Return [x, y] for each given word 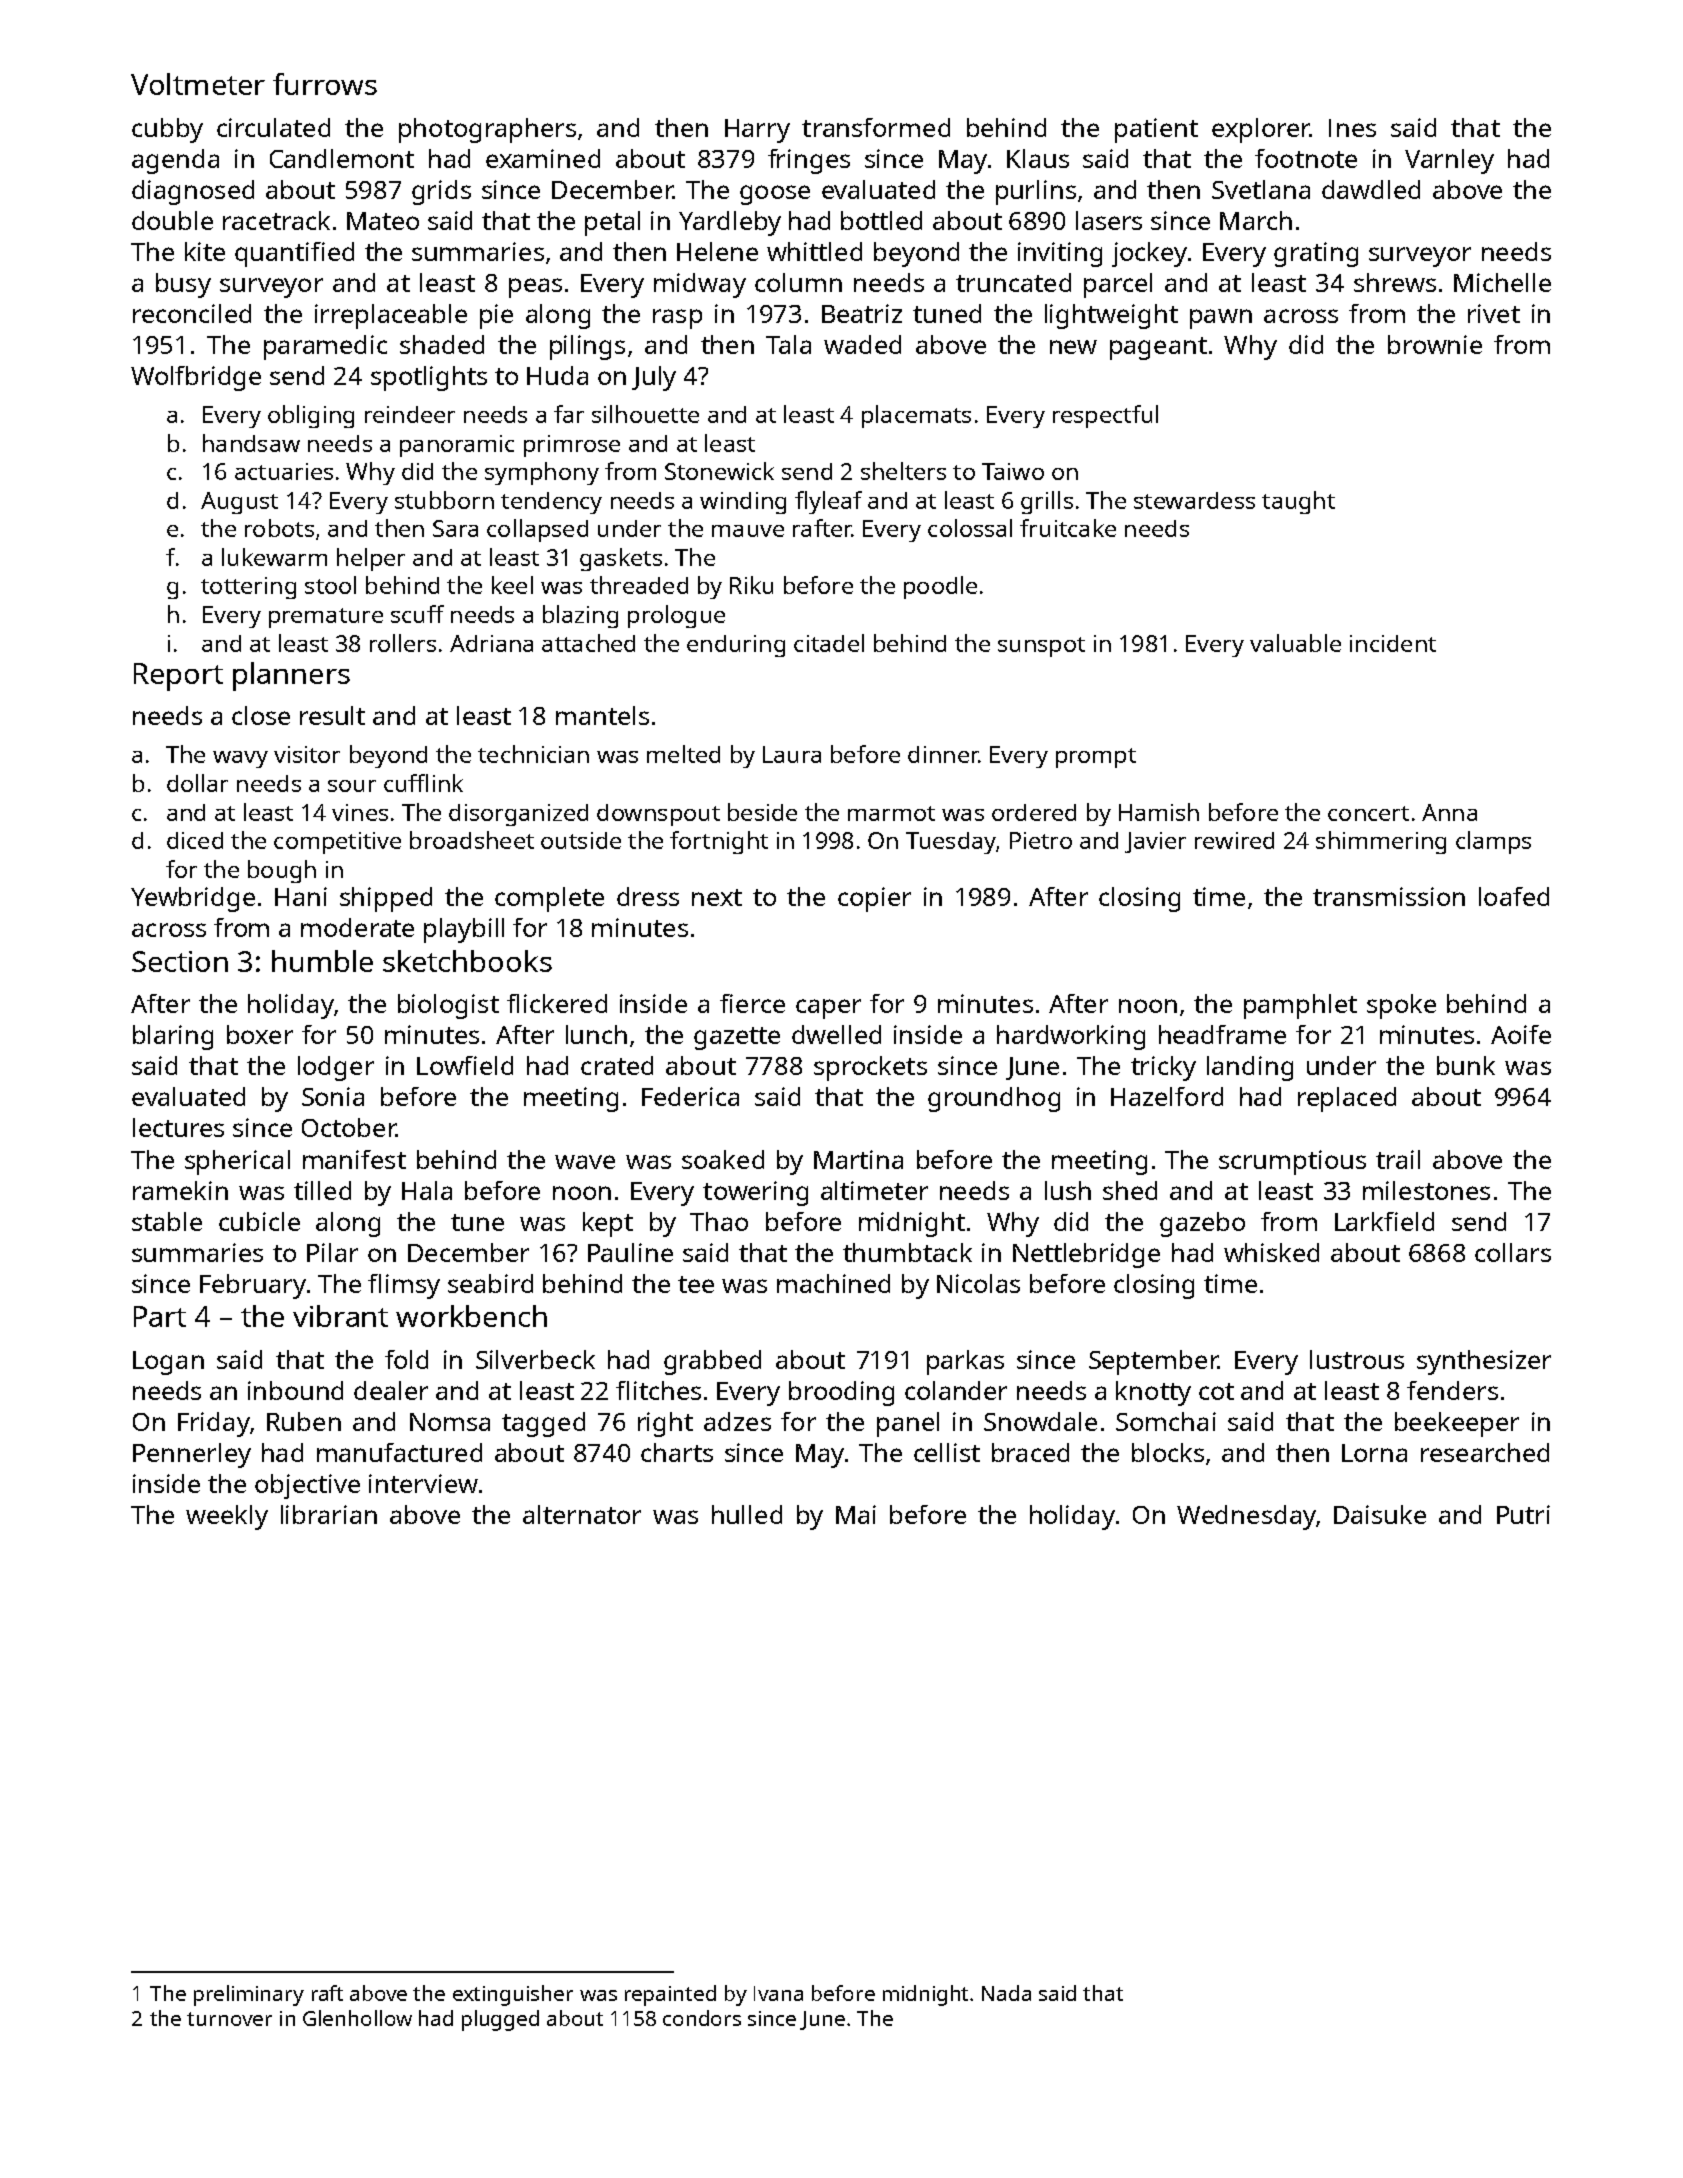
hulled [747, 1514]
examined [543, 158]
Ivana [778, 1993]
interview [423, 1483]
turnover [229, 2019]
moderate [357, 927]
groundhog [994, 1099]
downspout [658, 815]
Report [178, 677]
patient [1156, 130]
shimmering [1381, 842]
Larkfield [1384, 1221]
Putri [1523, 1514]
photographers [487, 130]
